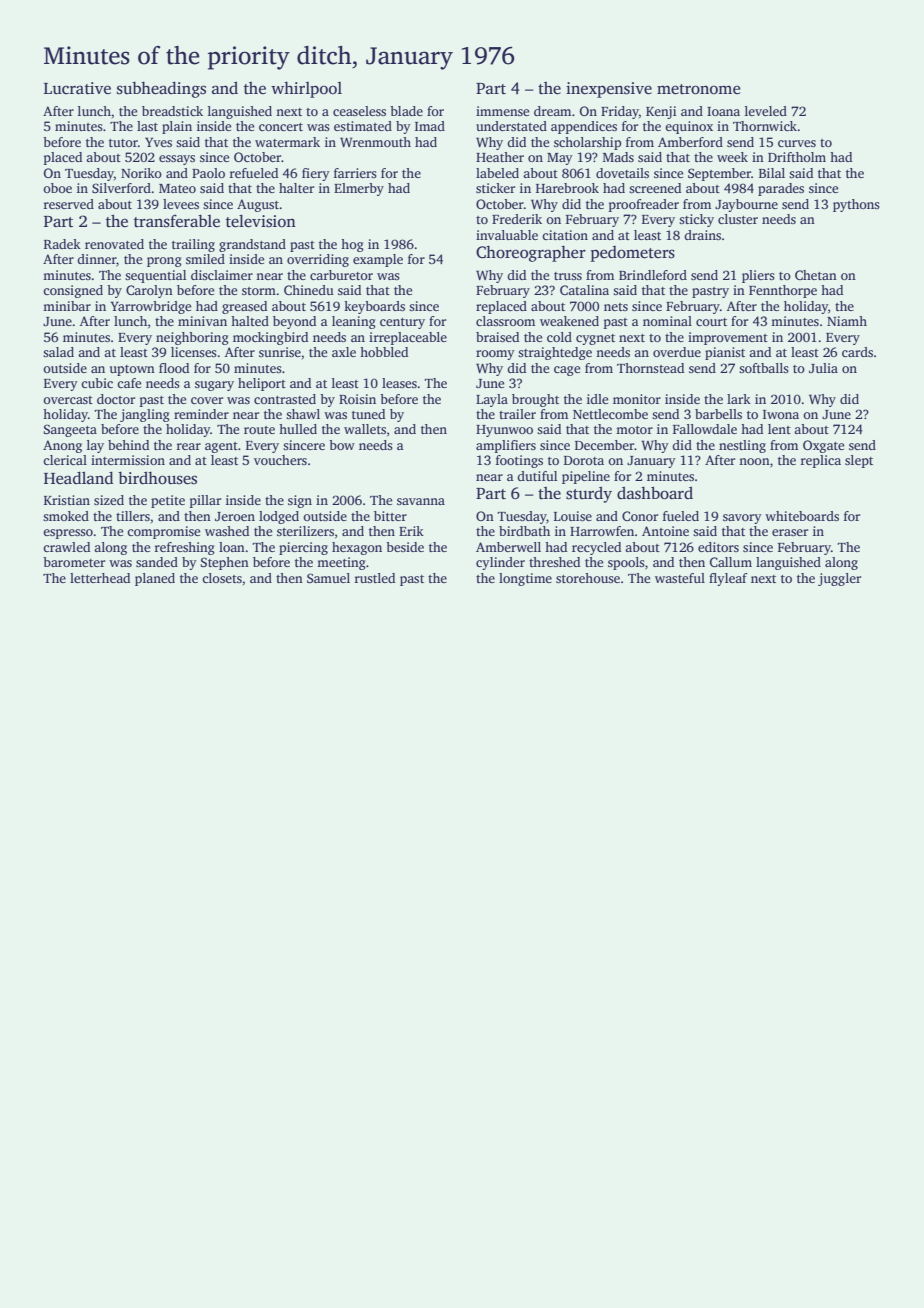  What do you see at coordinates (609, 90) in the page?
I see `inexpensive` at bounding box center [609, 90].
